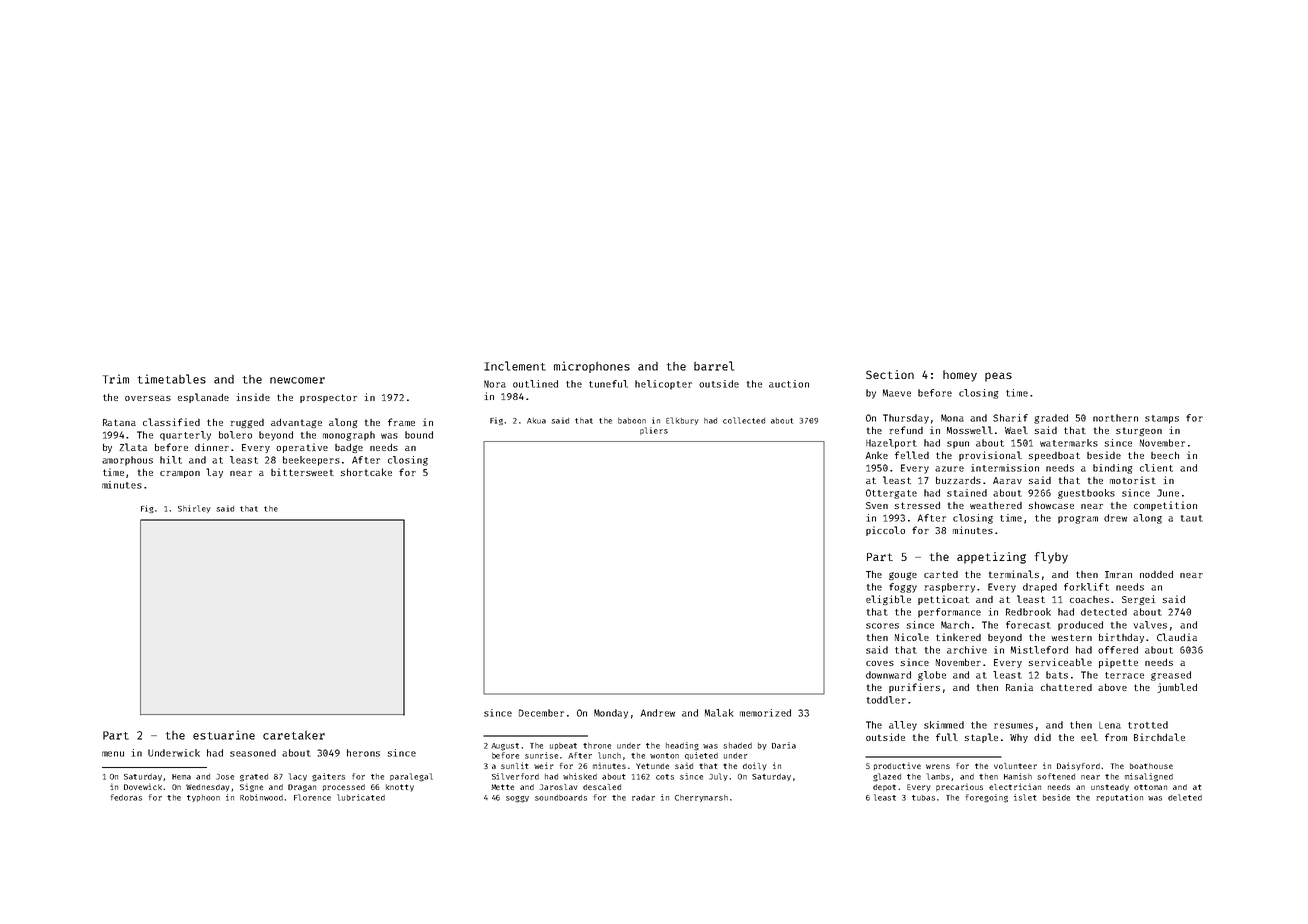  What do you see at coordinates (891, 494) in the screenshot?
I see `Ottergate` at bounding box center [891, 494].
